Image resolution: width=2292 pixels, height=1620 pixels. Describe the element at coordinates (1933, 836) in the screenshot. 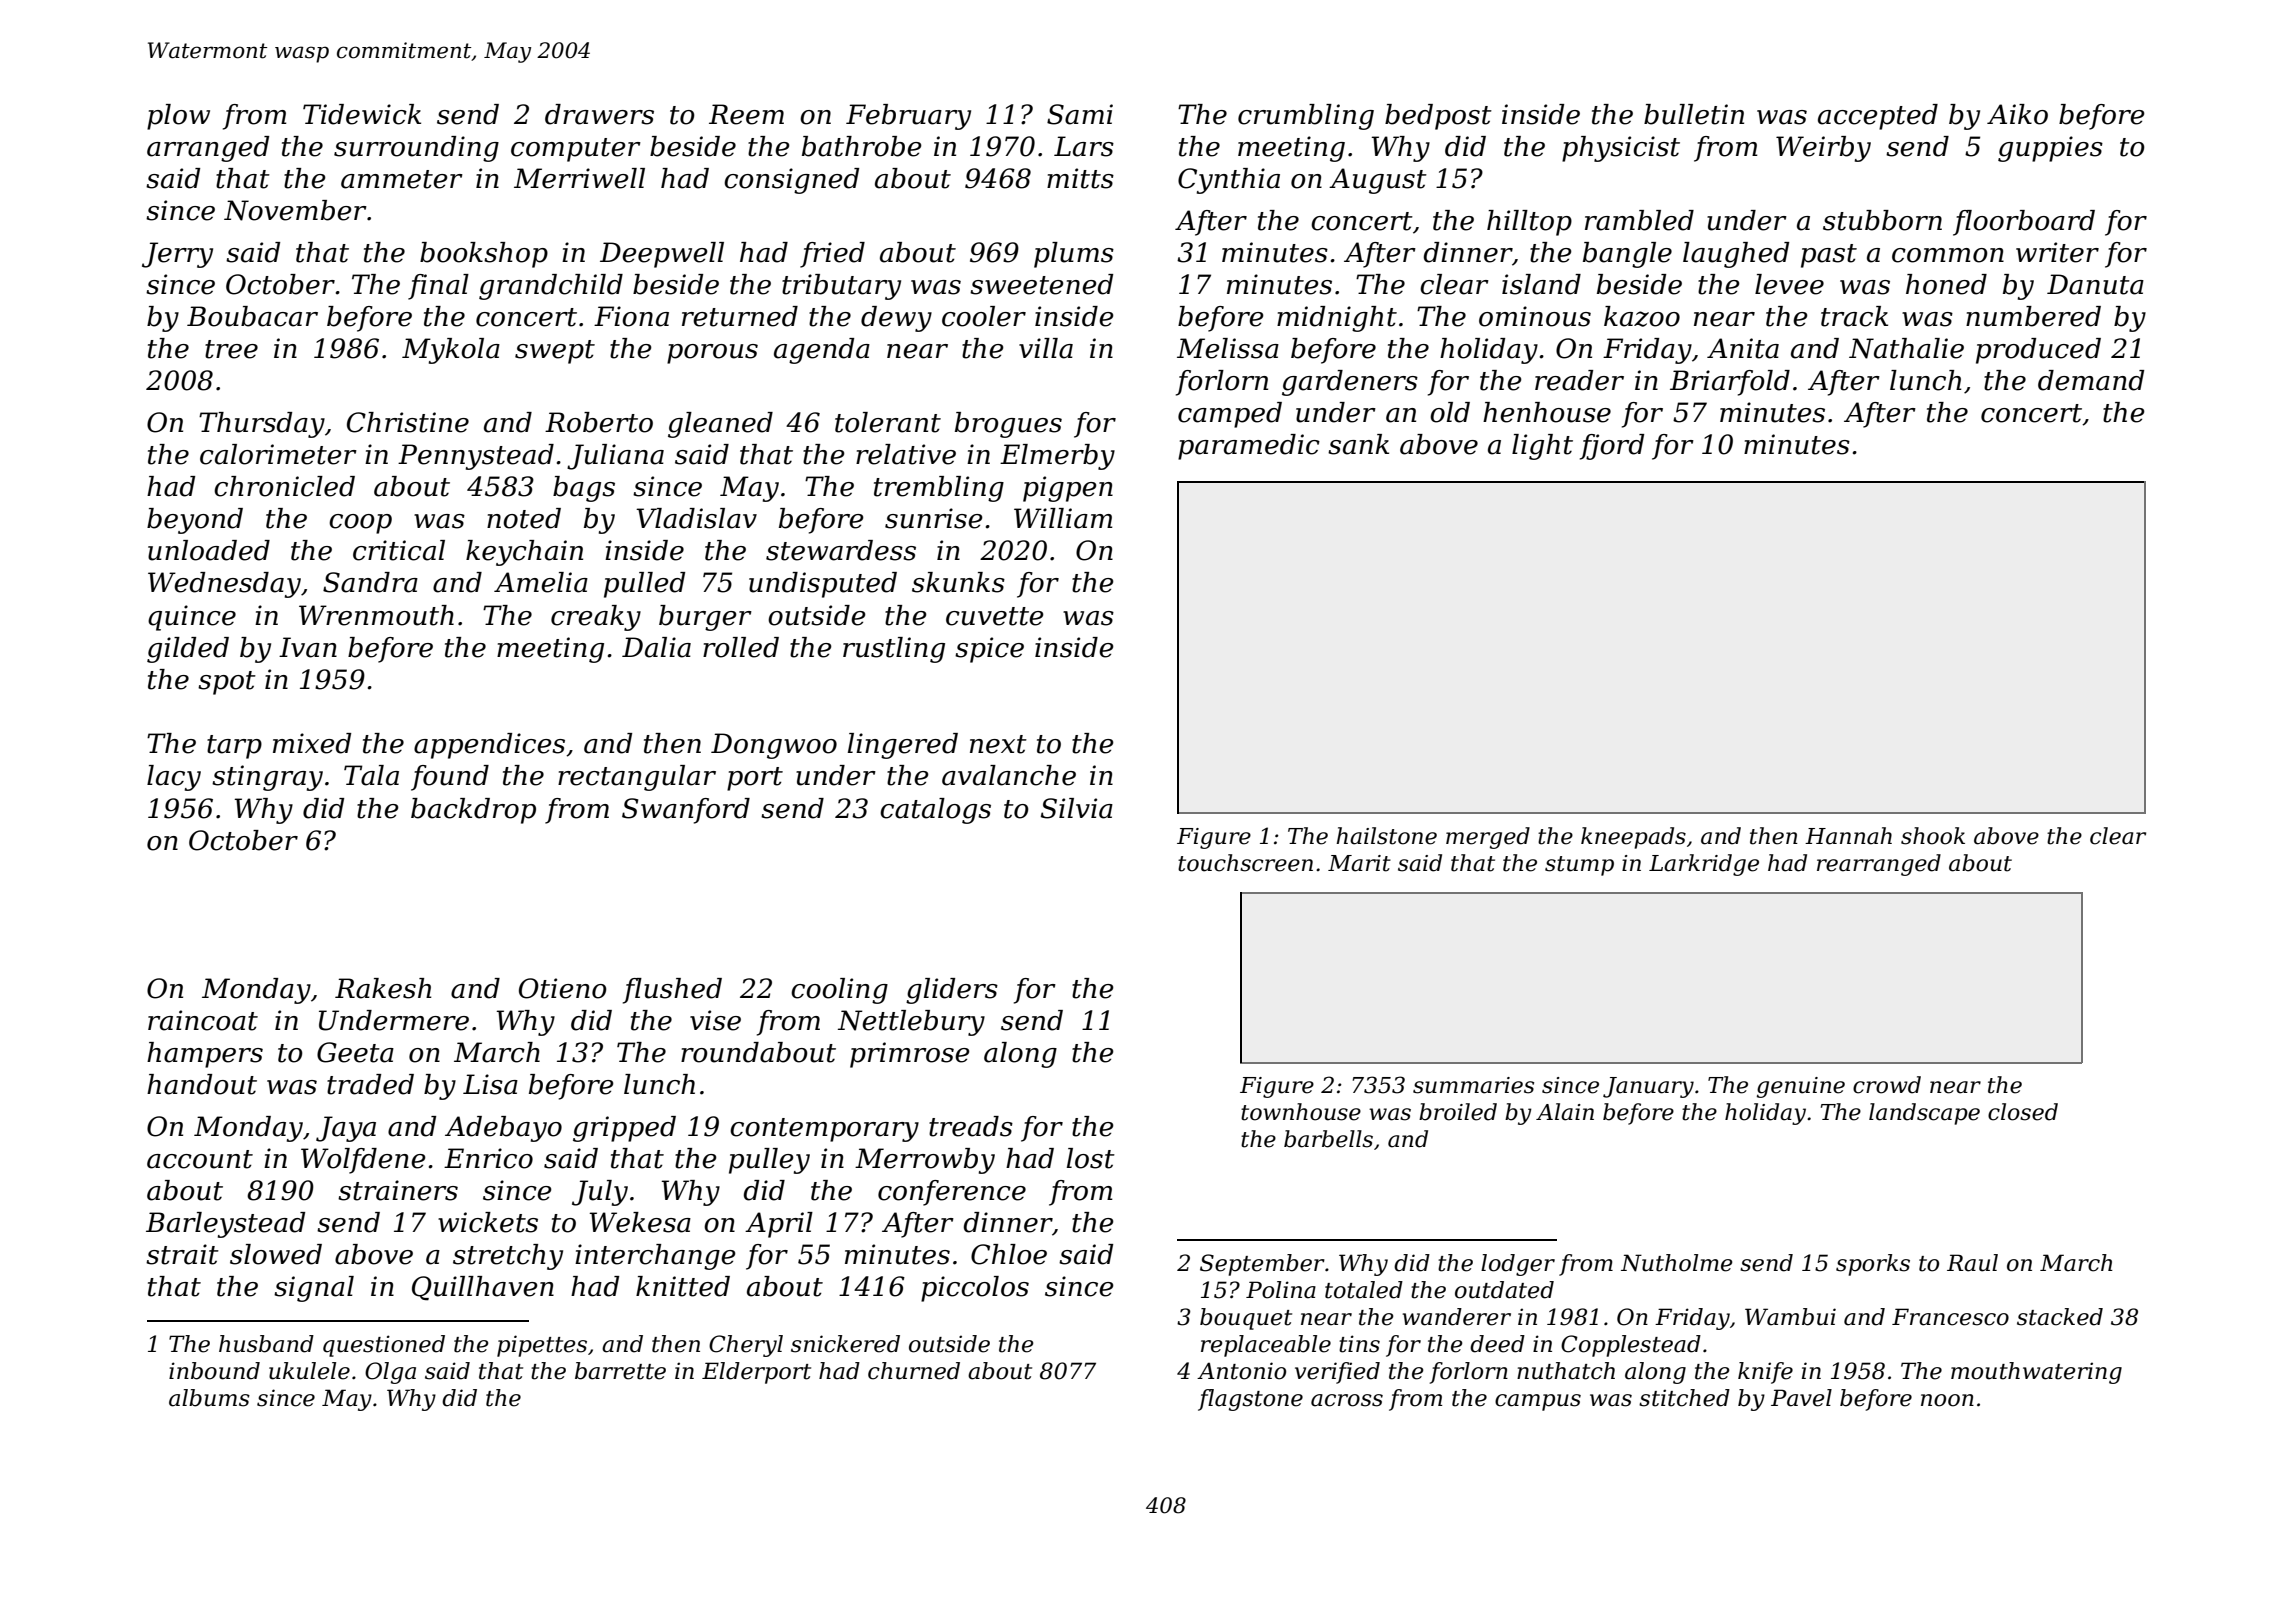

I see `shook` at that location.
